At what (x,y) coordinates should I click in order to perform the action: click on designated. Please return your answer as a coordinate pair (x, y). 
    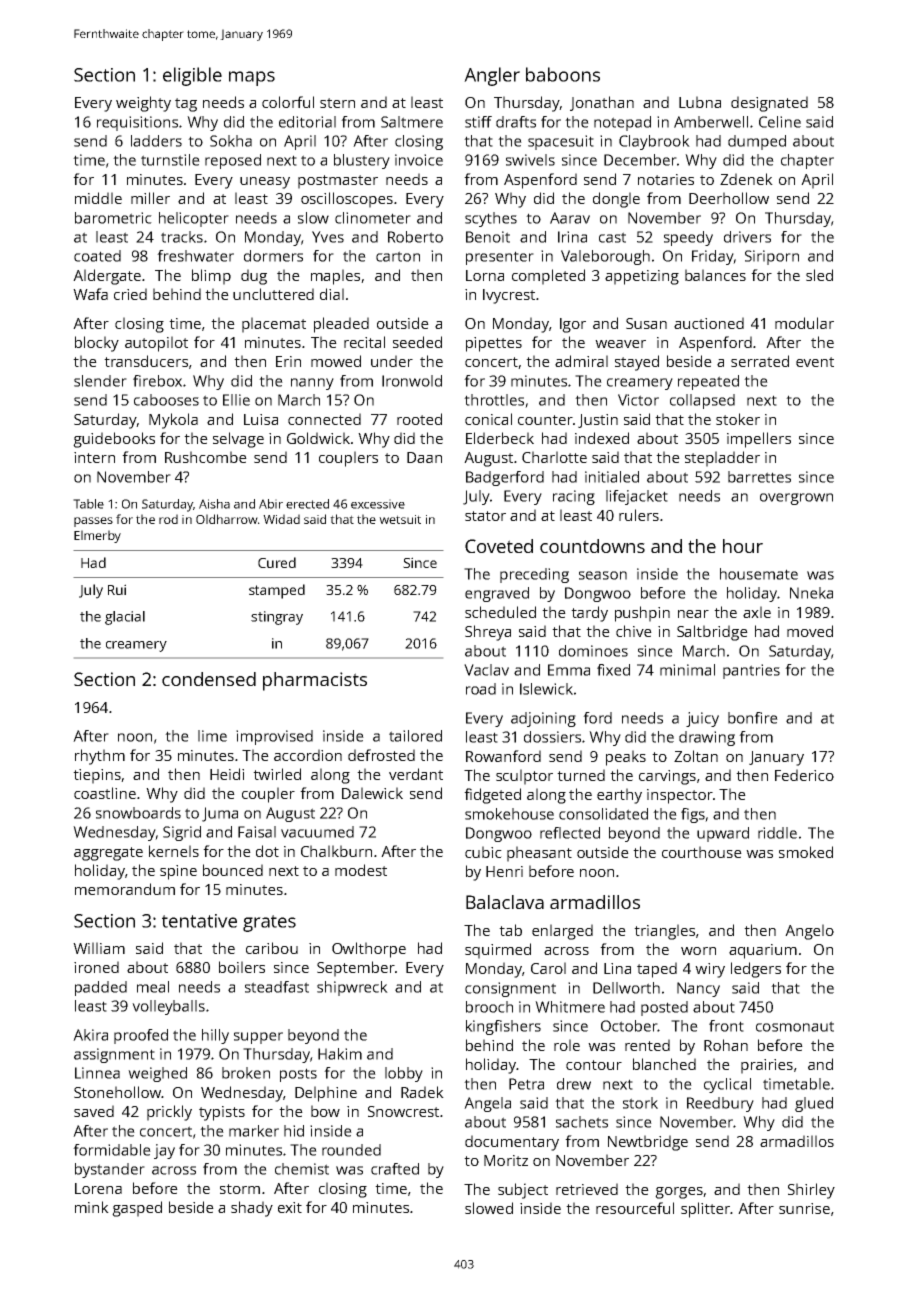
    Looking at the image, I should click on (769, 104).
